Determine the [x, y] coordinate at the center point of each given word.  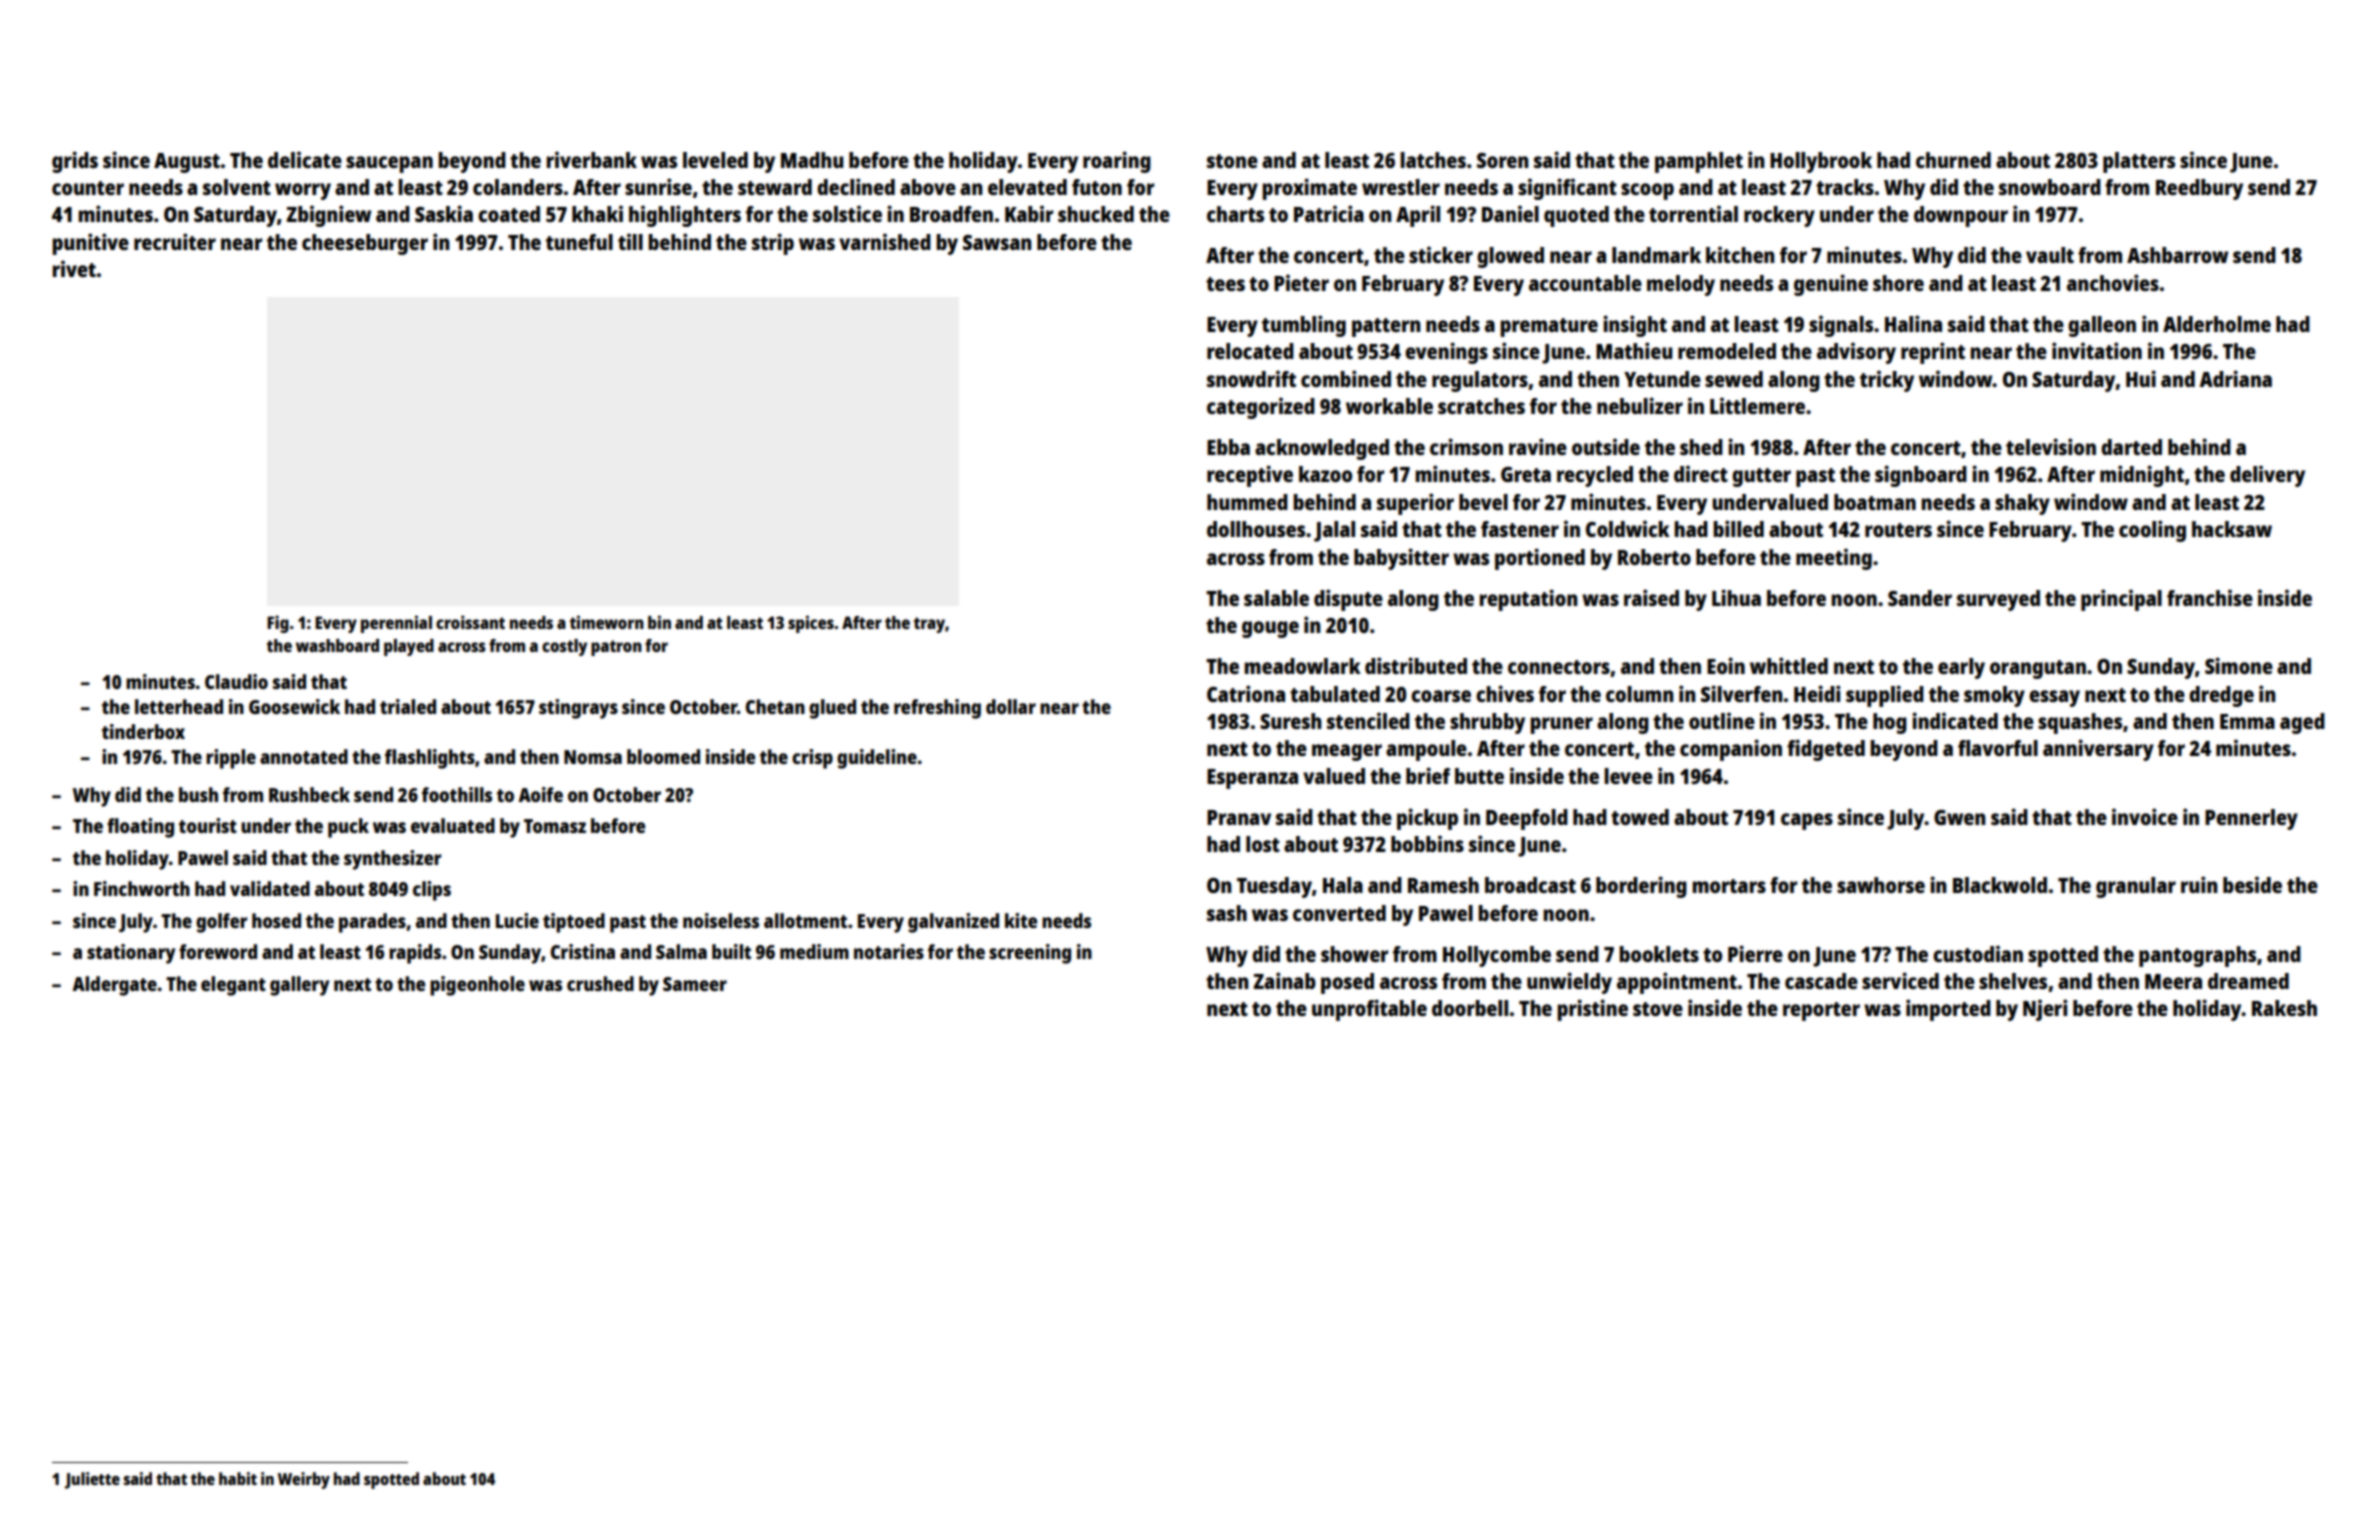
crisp [812, 759]
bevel [1483, 502]
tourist [208, 825]
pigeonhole [477, 986]
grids [75, 162]
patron [616, 648]
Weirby [304, 1480]
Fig [278, 624]
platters [2139, 162]
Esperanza [1252, 779]
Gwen [1960, 817]
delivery [2267, 476]
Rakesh [2284, 1008]
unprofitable [1369, 1010]
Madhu [812, 160]
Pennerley [2251, 819]
